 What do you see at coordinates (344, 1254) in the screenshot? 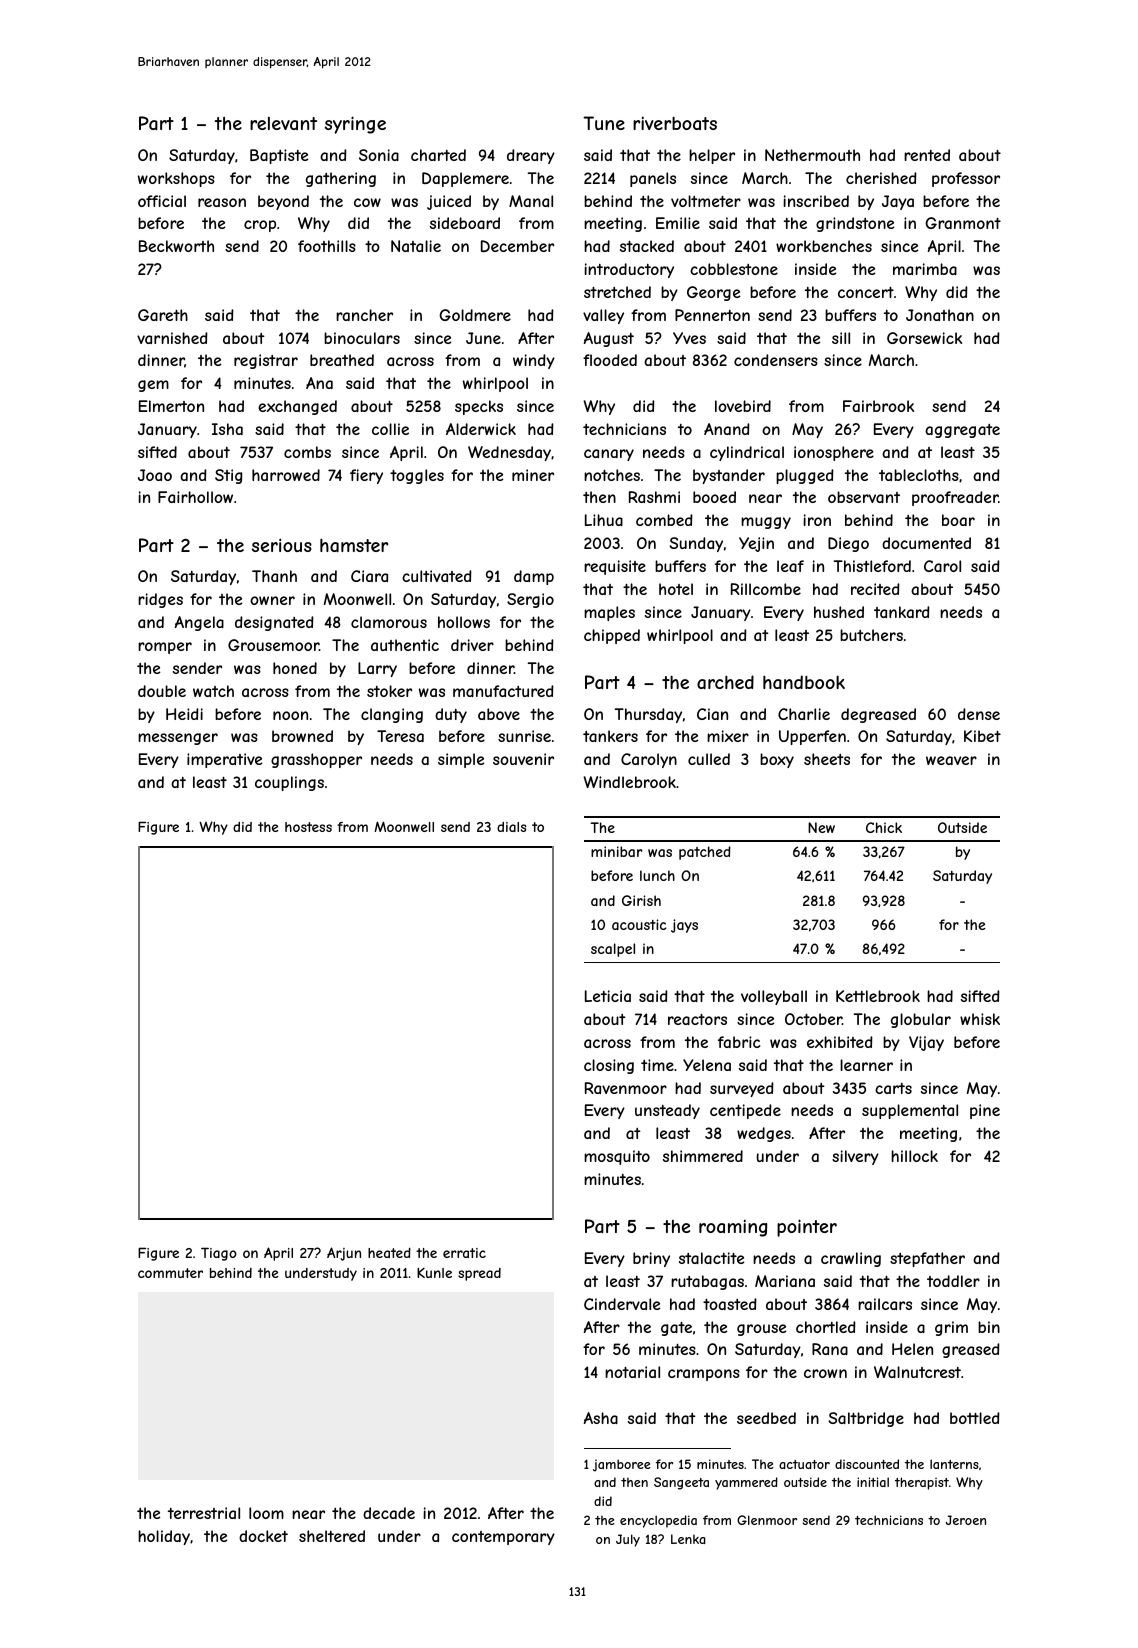
I see `Arjun` at bounding box center [344, 1254].
